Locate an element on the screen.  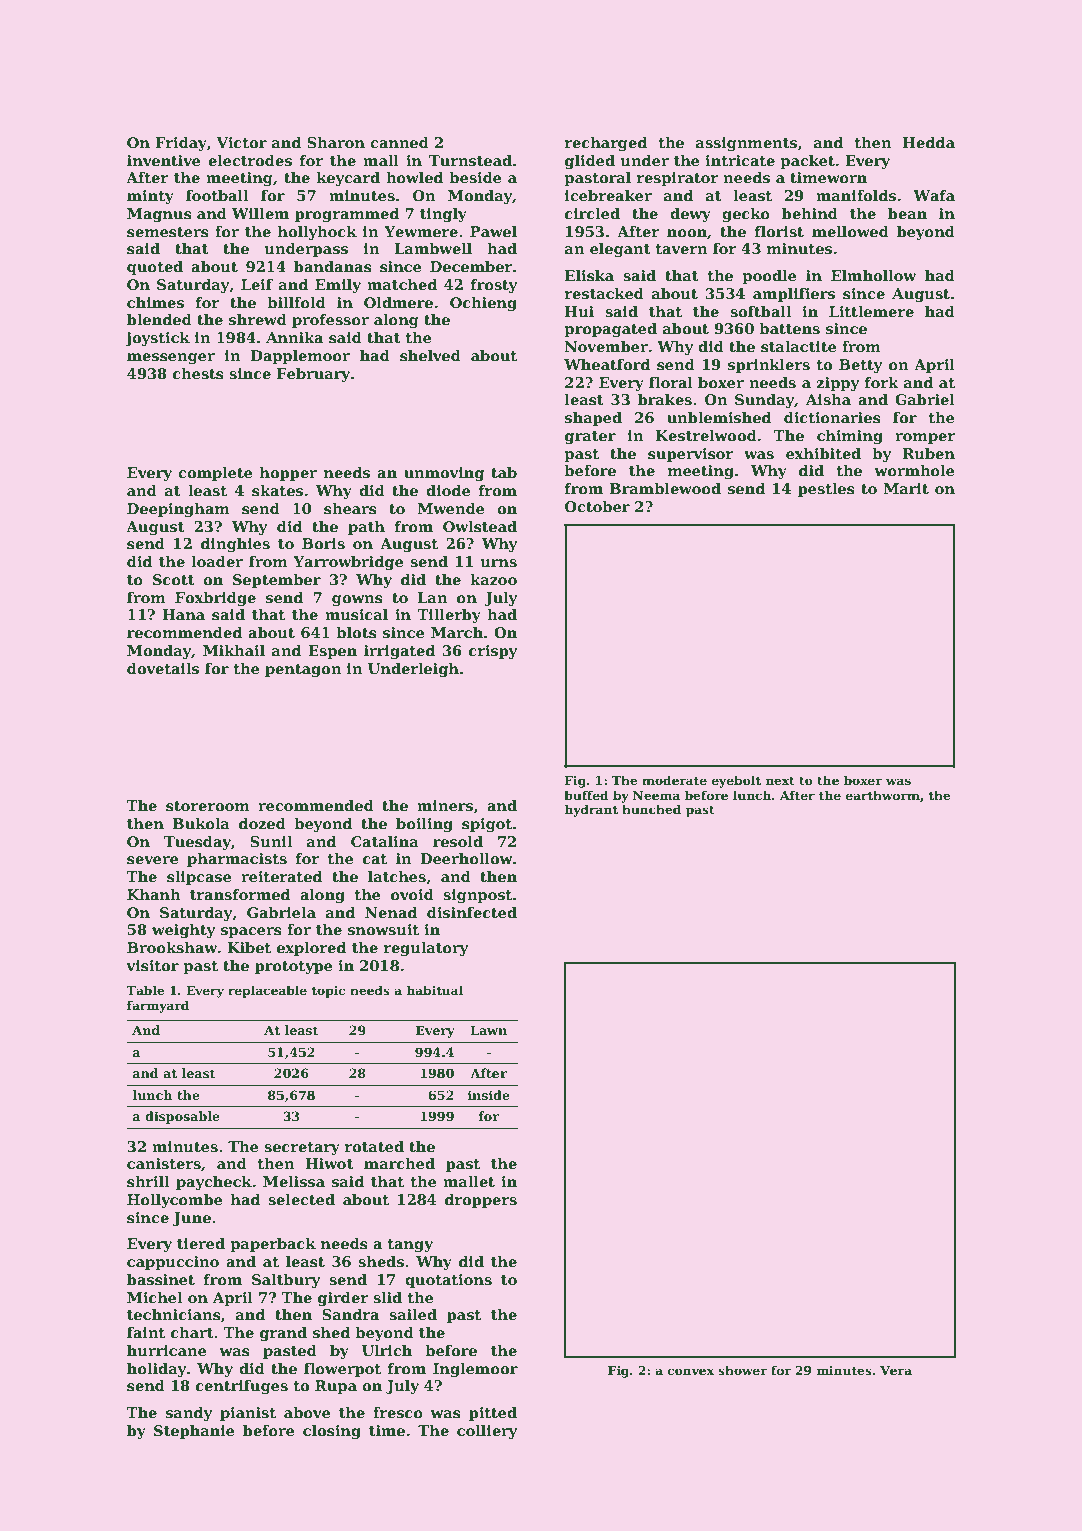
next is located at coordinates (780, 781).
